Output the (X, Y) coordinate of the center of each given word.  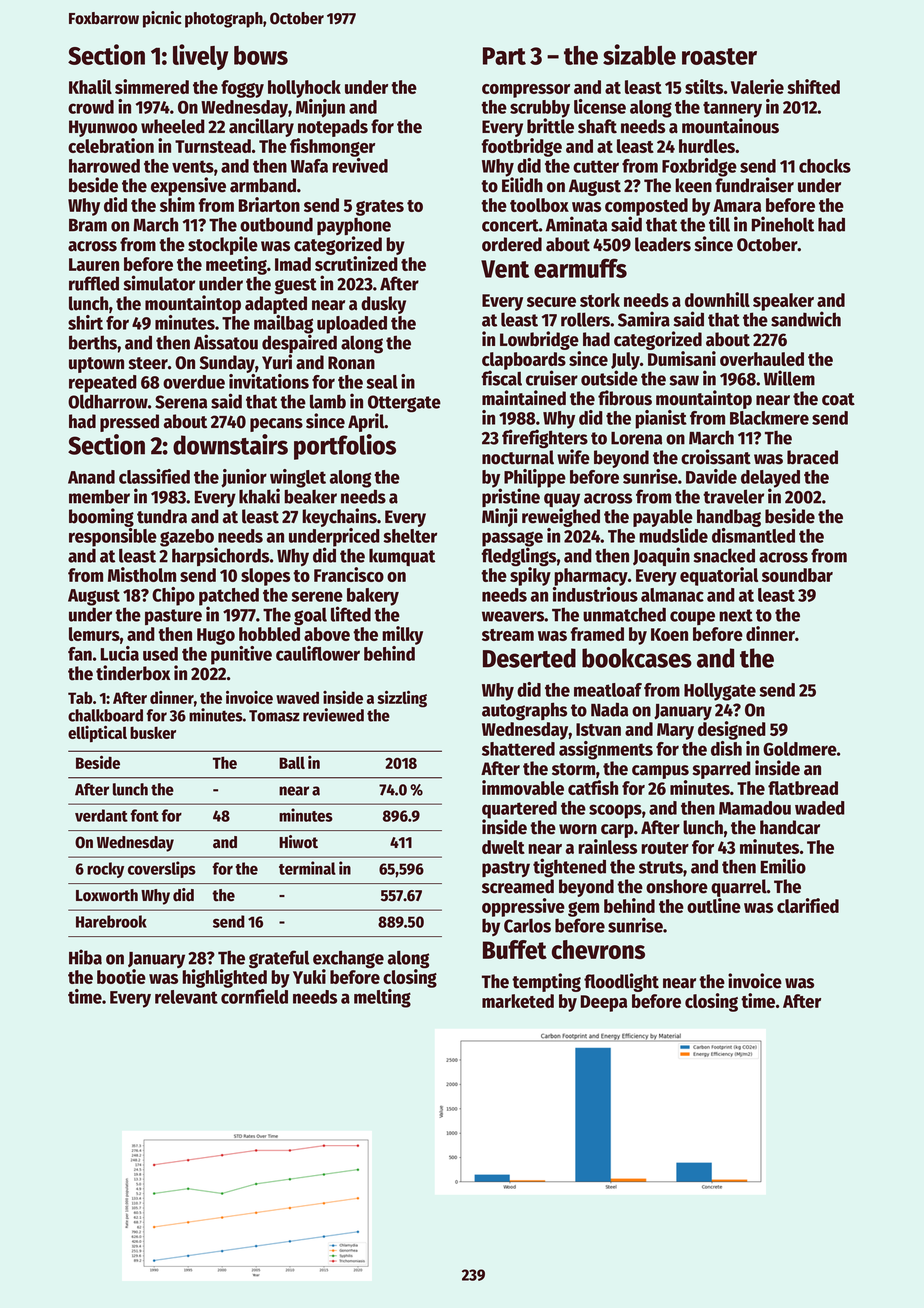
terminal (307, 868)
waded (820, 808)
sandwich (806, 319)
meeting (236, 265)
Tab (80, 697)
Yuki (309, 976)
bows (261, 55)
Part (504, 56)
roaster (719, 56)
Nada (609, 709)
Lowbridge (539, 340)
